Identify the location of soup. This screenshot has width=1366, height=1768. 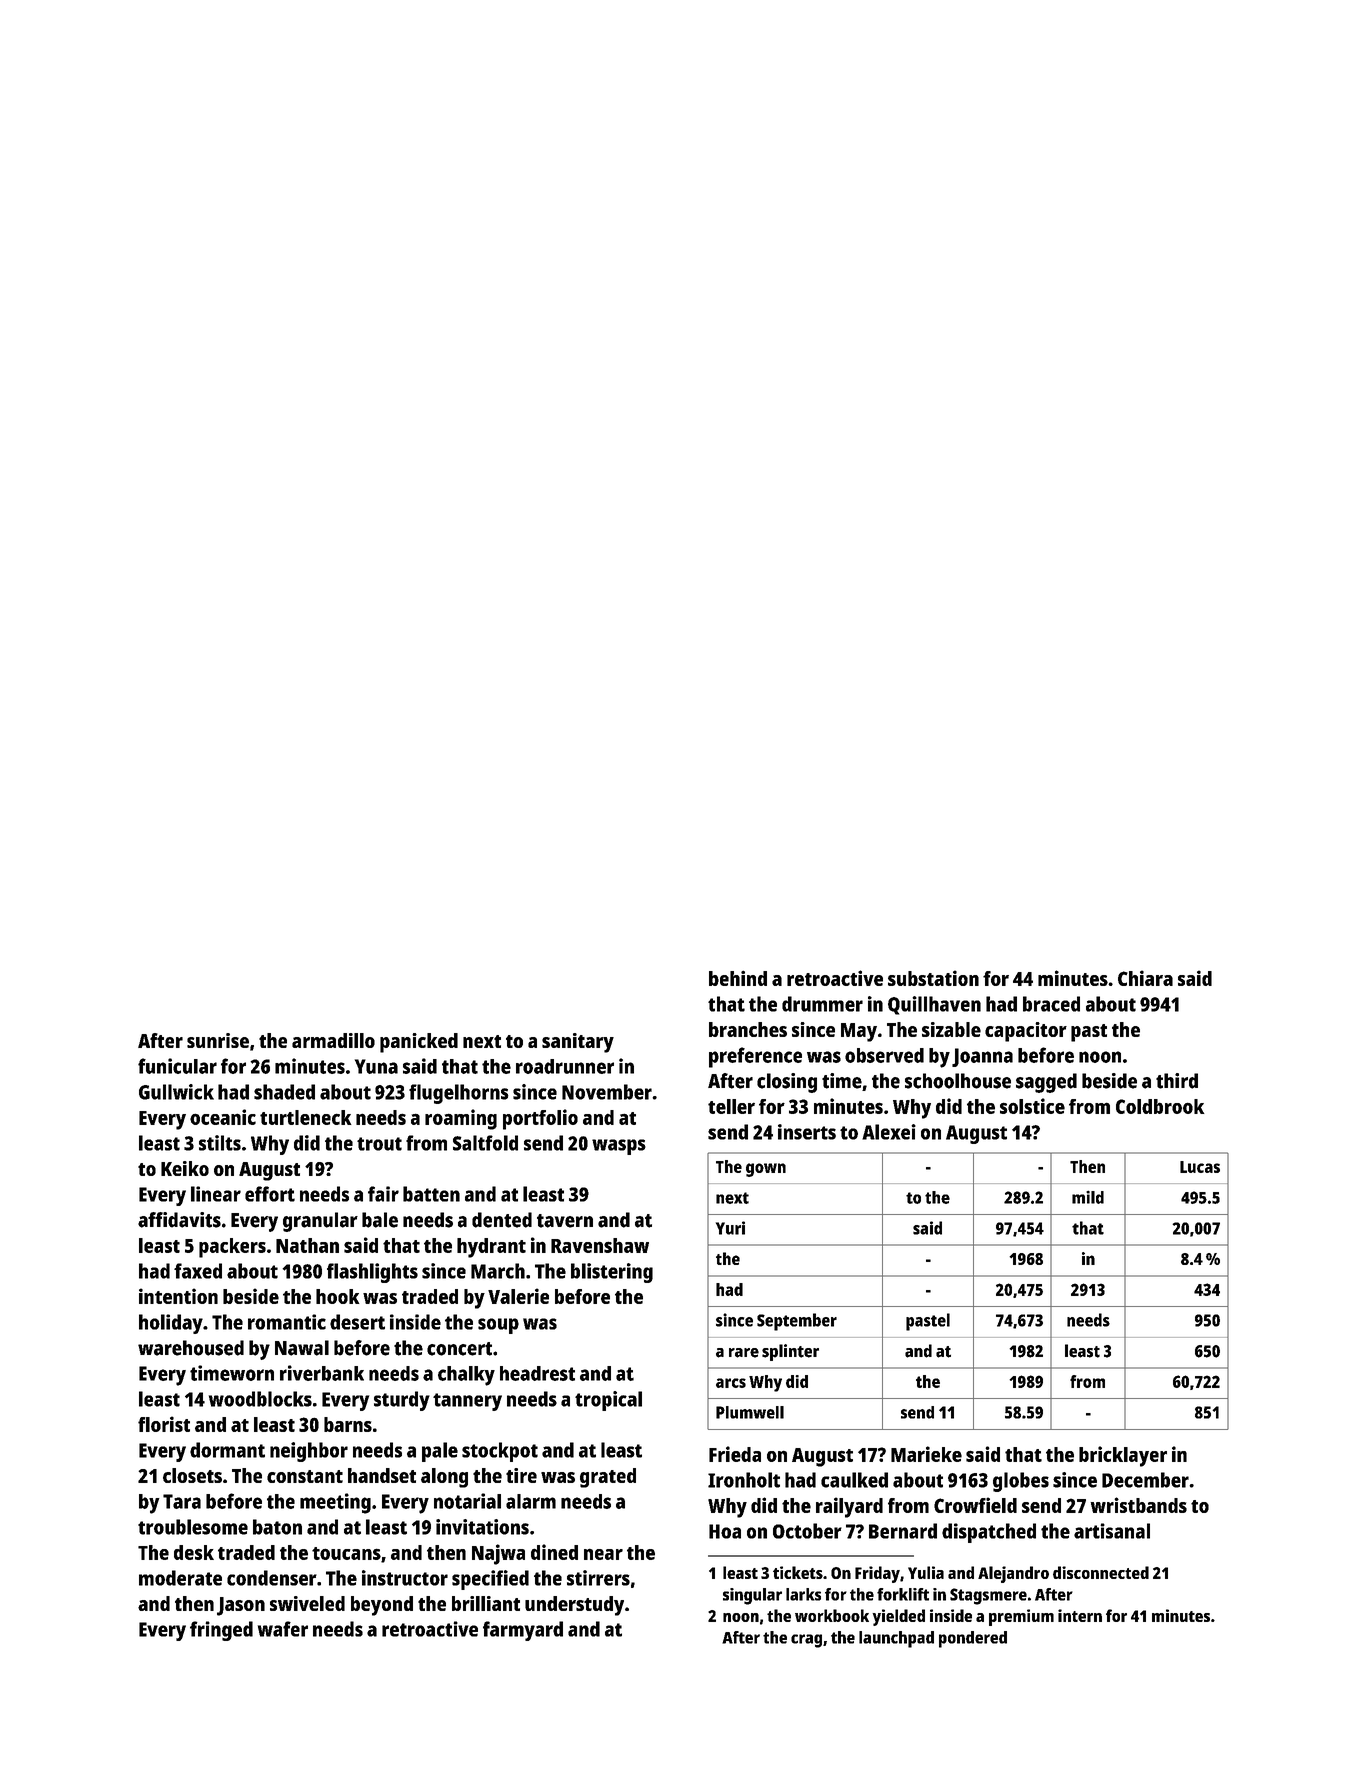
(498, 1326).
